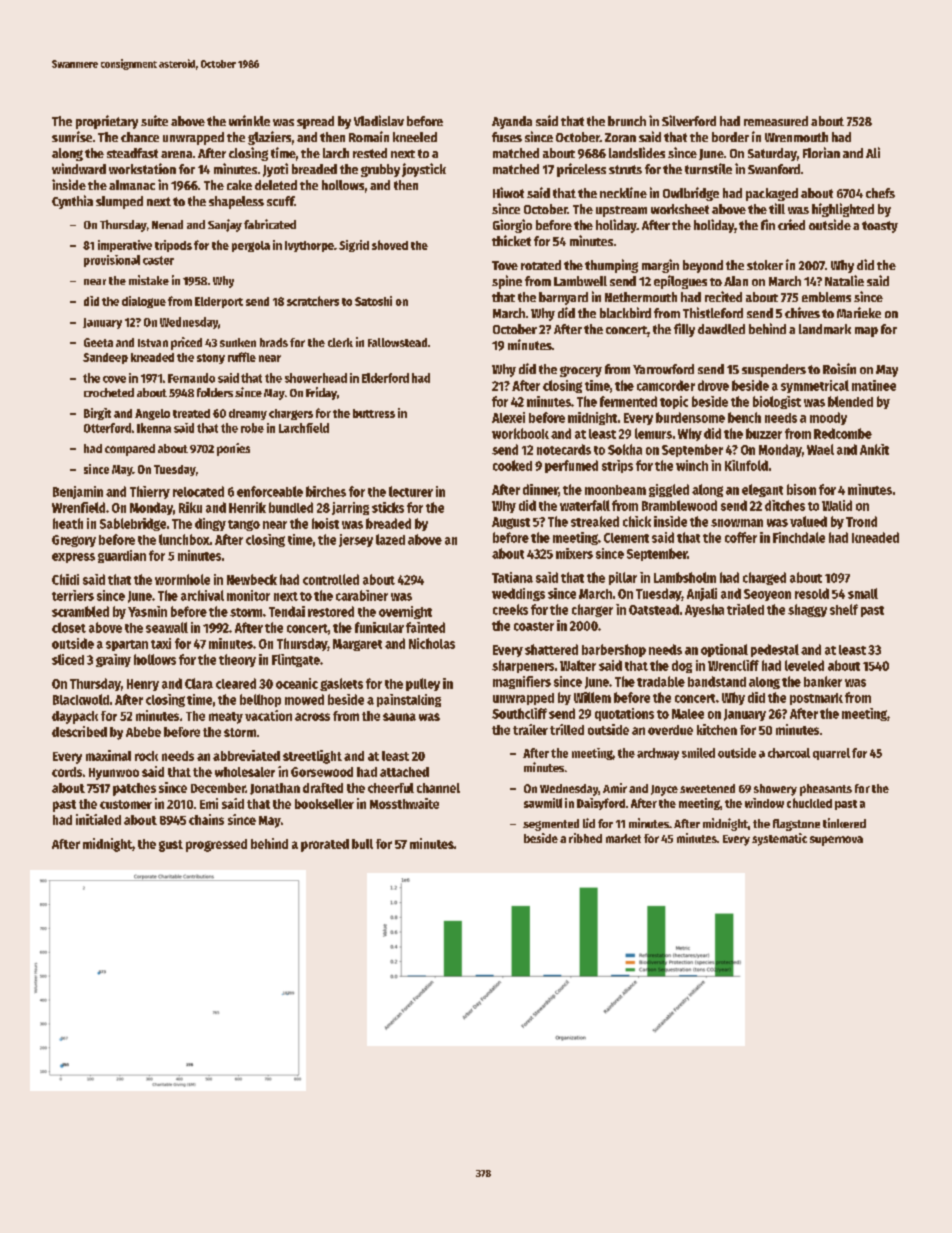 Image resolution: width=952 pixels, height=1233 pixels. I want to click on ribbed, so click(585, 838).
